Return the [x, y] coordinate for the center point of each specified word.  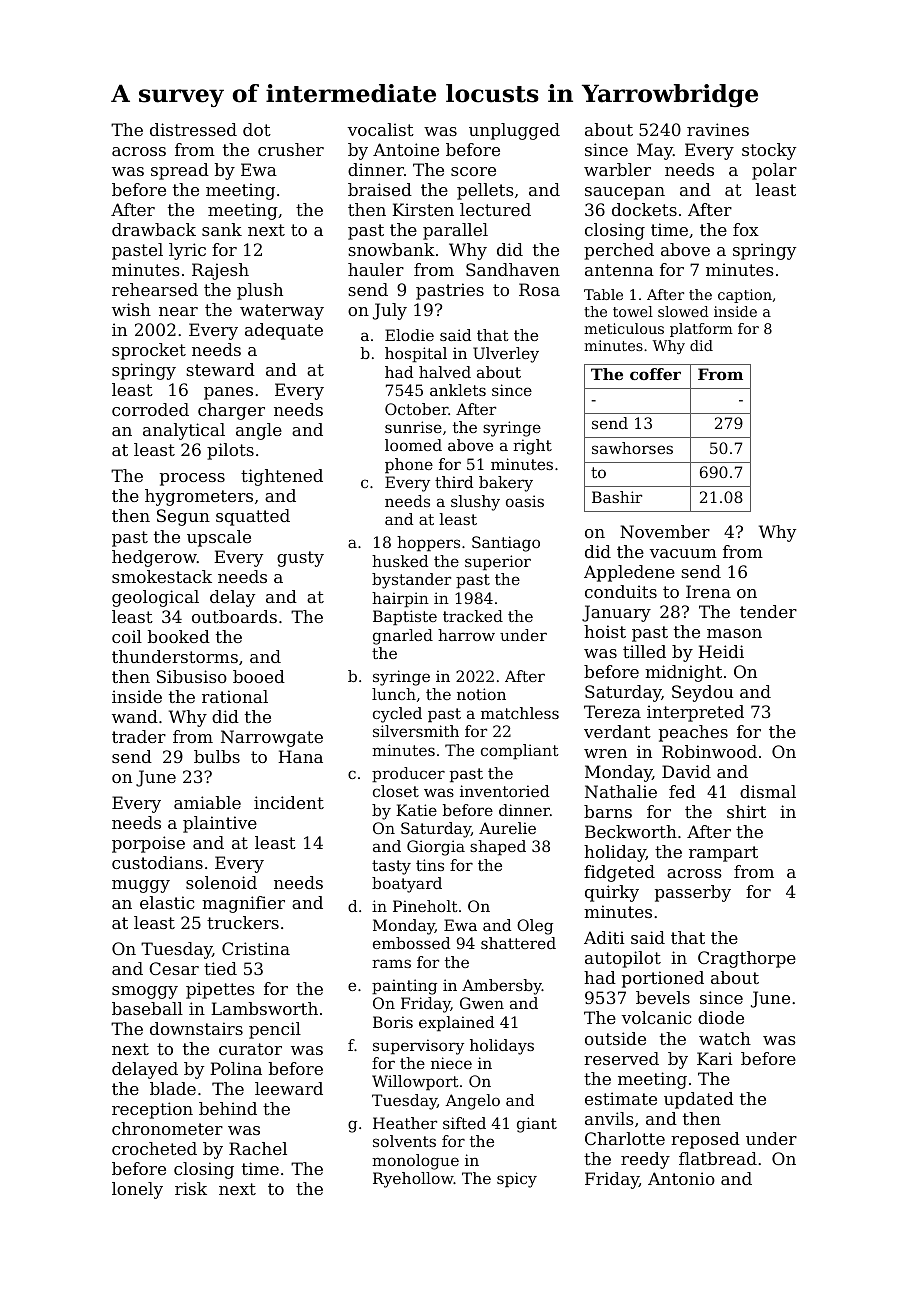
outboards [234, 616]
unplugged [514, 131]
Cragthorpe [747, 959]
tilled [644, 651]
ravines [718, 129]
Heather [405, 1123]
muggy [141, 886]
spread [180, 171]
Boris [393, 1022]
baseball [147, 1008]
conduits [621, 591]
